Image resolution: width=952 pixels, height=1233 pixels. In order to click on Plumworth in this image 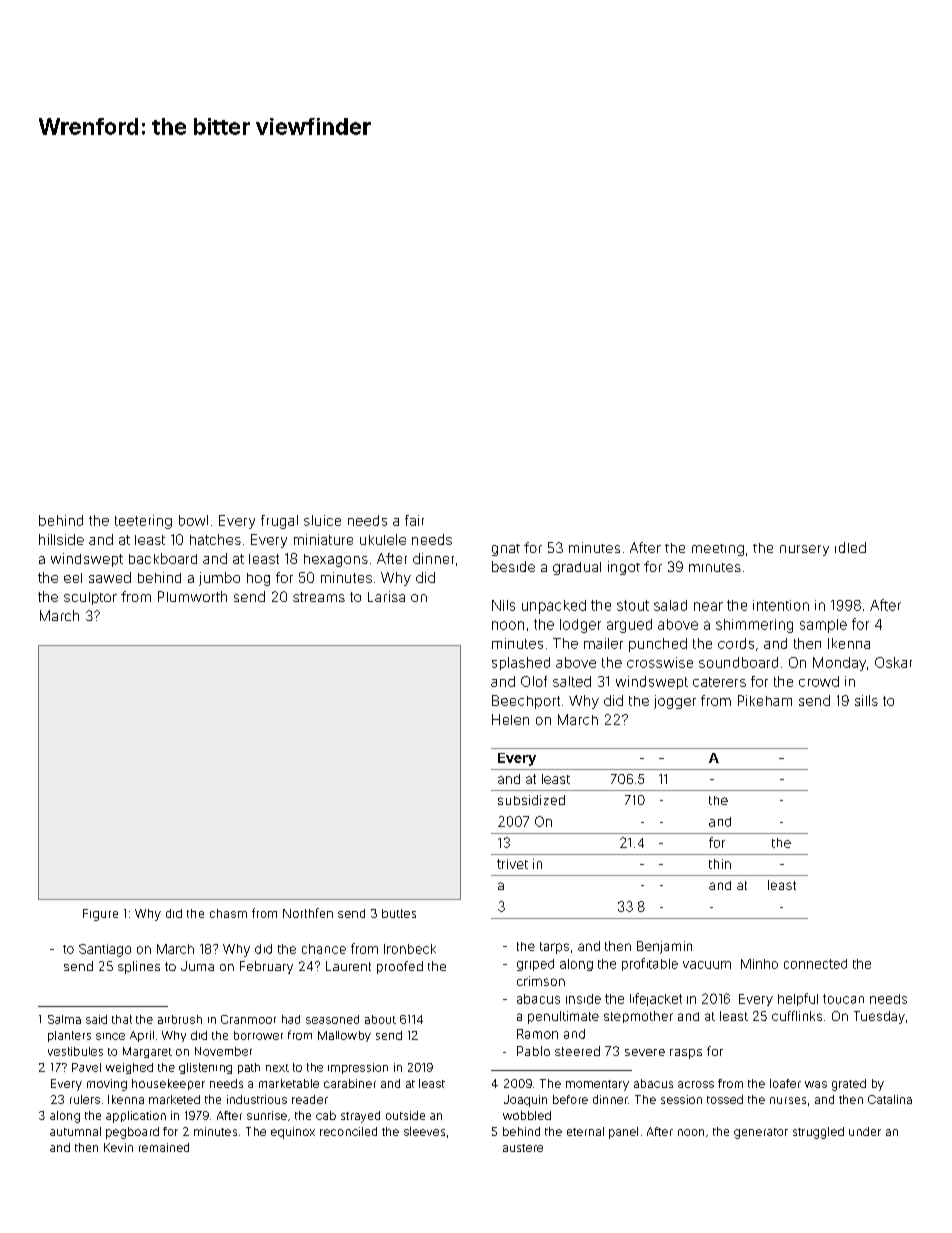, I will do `click(192, 596)`.
